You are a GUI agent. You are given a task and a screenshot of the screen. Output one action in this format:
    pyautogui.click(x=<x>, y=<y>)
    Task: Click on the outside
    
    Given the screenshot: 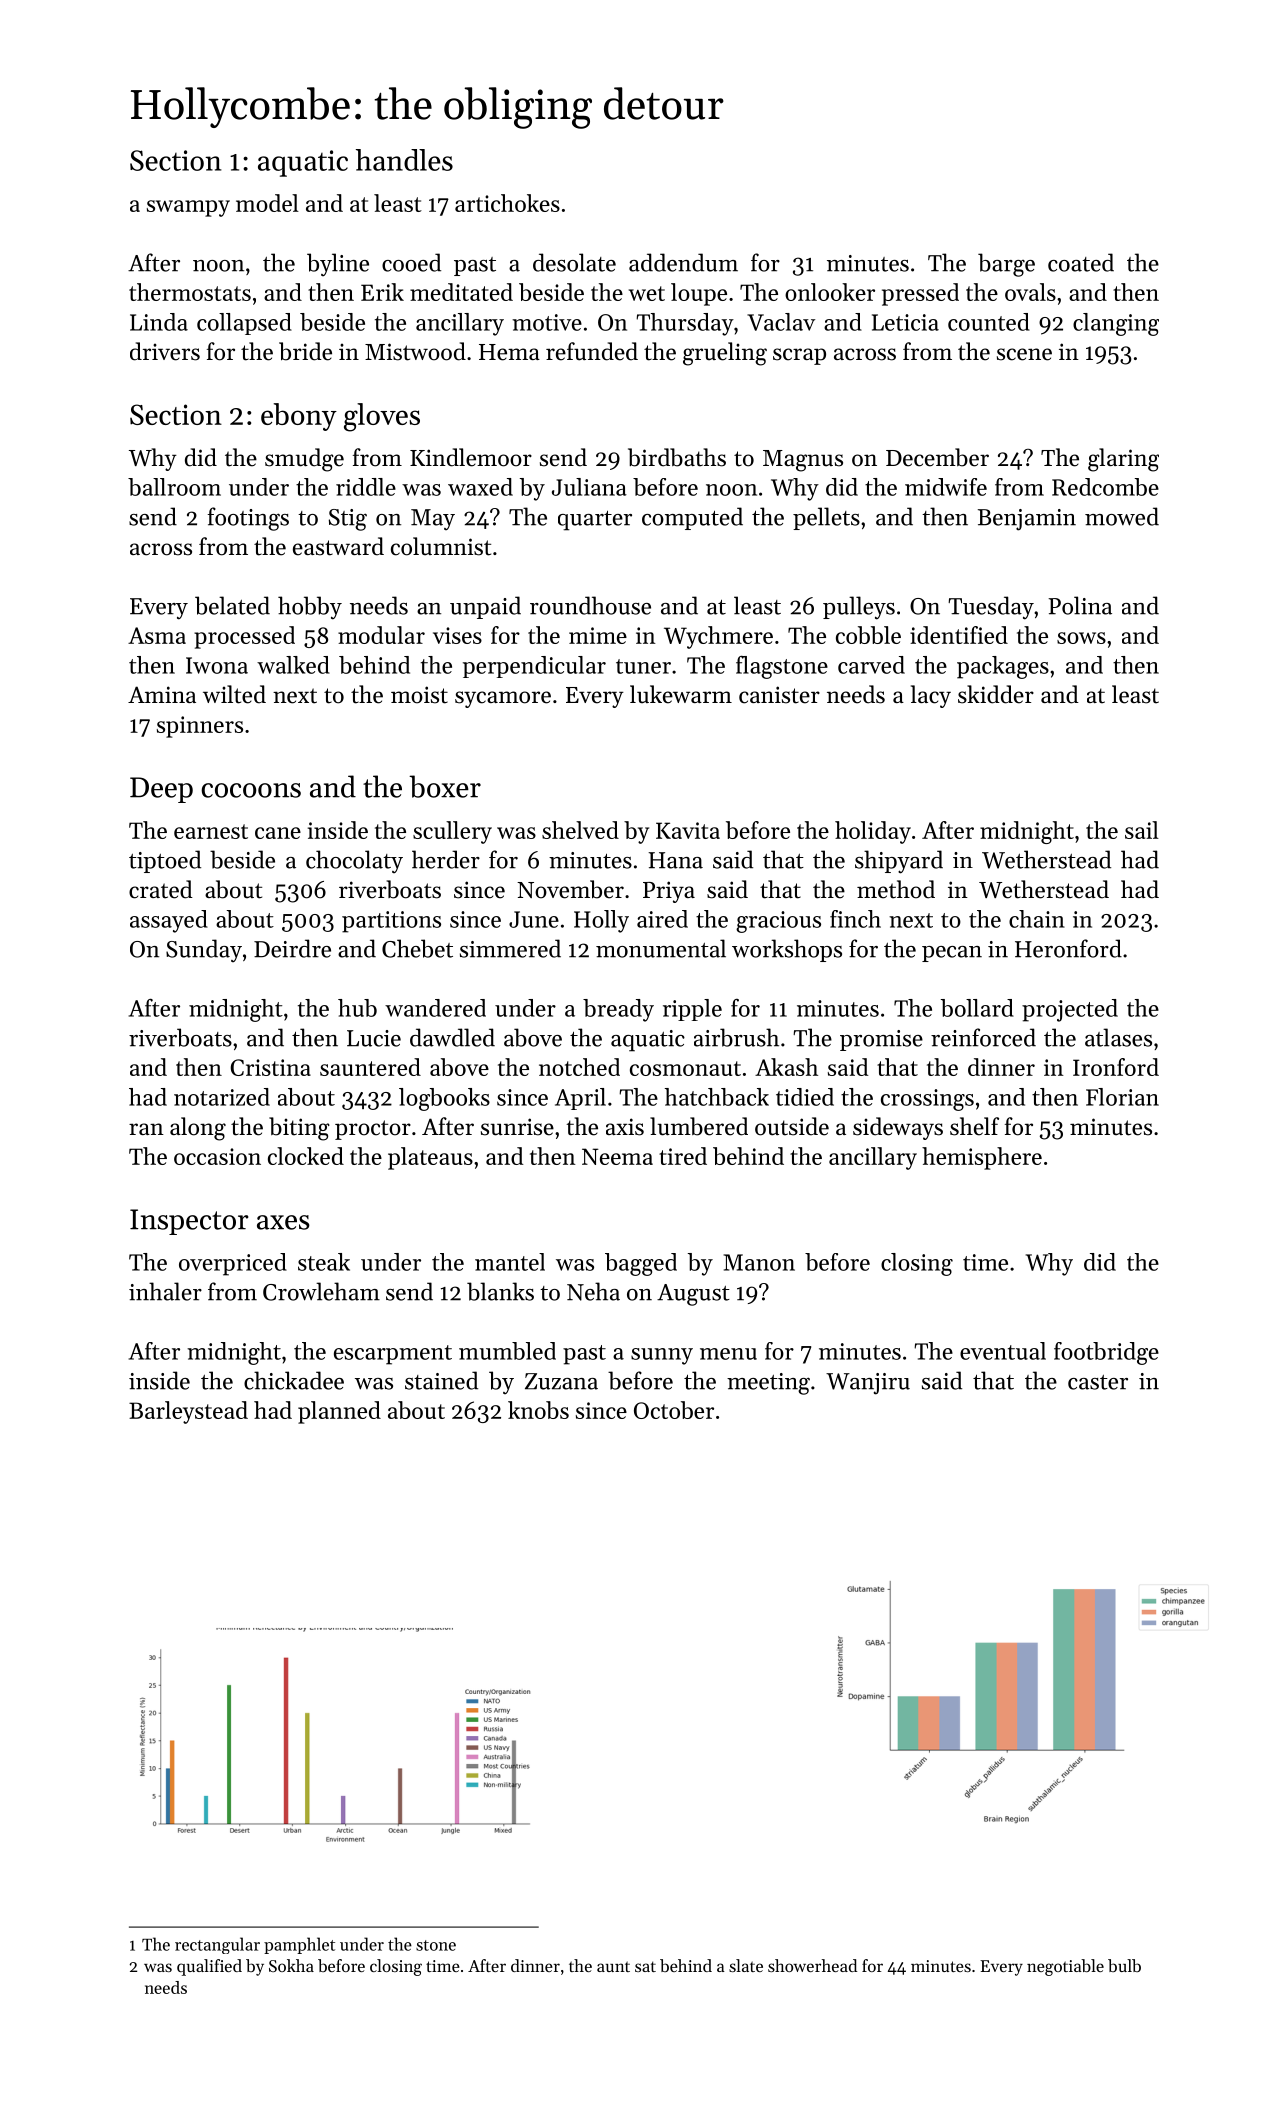 What is the action you would take?
    pyautogui.click(x=792, y=1126)
